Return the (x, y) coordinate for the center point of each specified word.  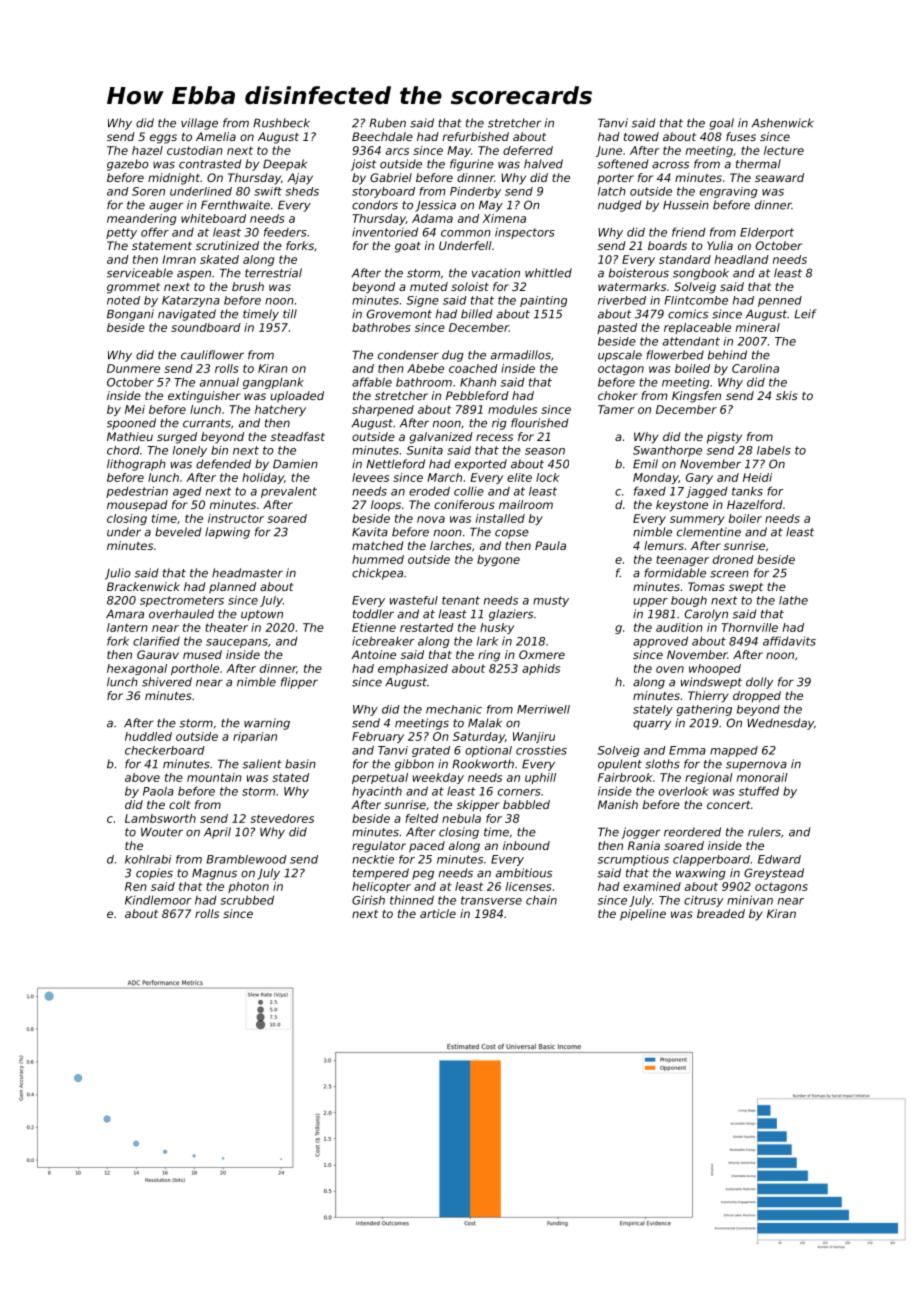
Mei (135, 409)
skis (787, 395)
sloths (662, 764)
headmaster (247, 573)
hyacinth (377, 792)
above (142, 777)
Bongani (130, 315)
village (199, 124)
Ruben (387, 123)
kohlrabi (148, 859)
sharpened (383, 410)
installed (500, 518)
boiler (745, 518)
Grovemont (399, 314)
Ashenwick (783, 123)
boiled (692, 368)
